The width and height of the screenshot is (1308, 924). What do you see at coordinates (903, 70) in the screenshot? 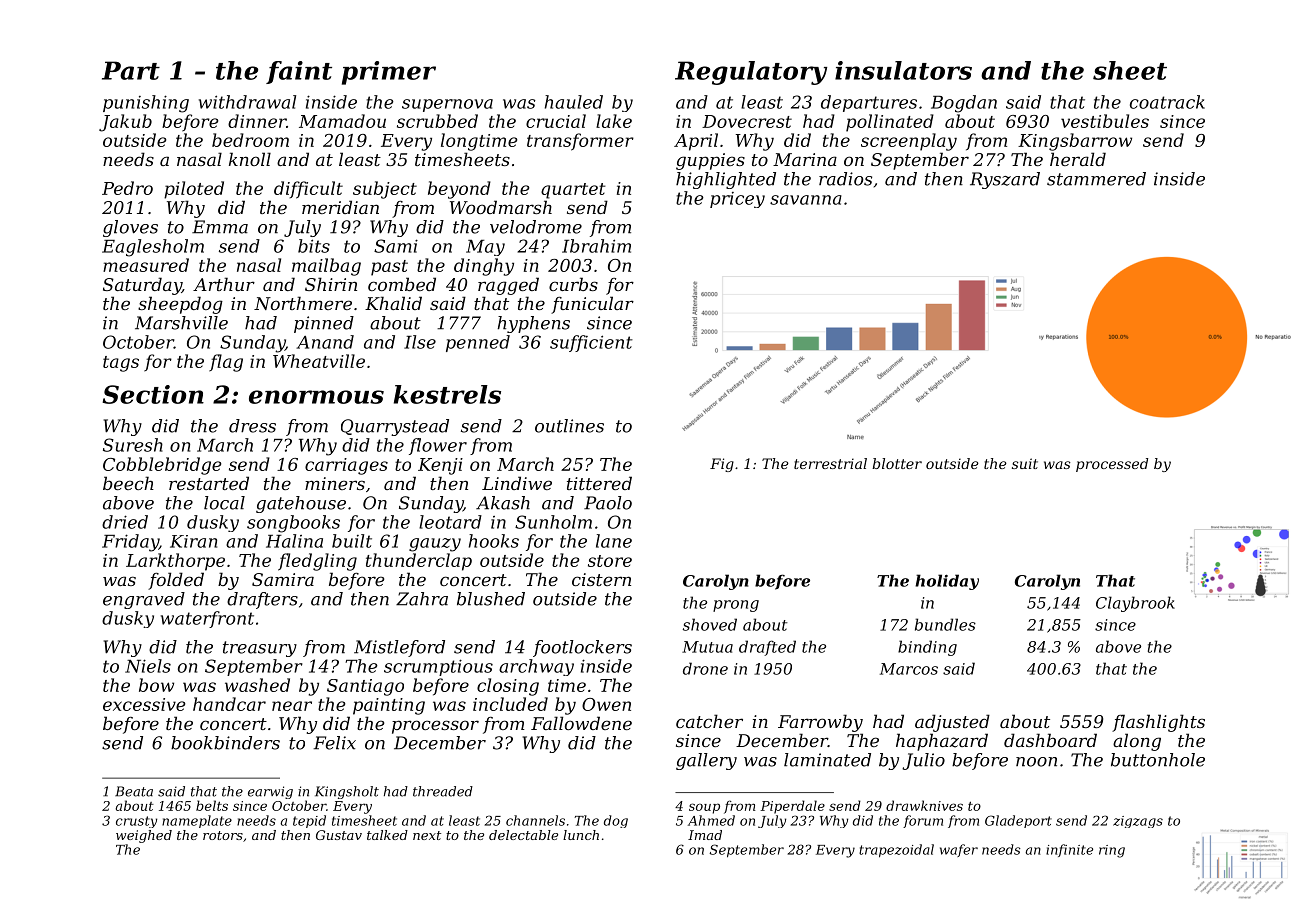
I see `insulators` at bounding box center [903, 70].
